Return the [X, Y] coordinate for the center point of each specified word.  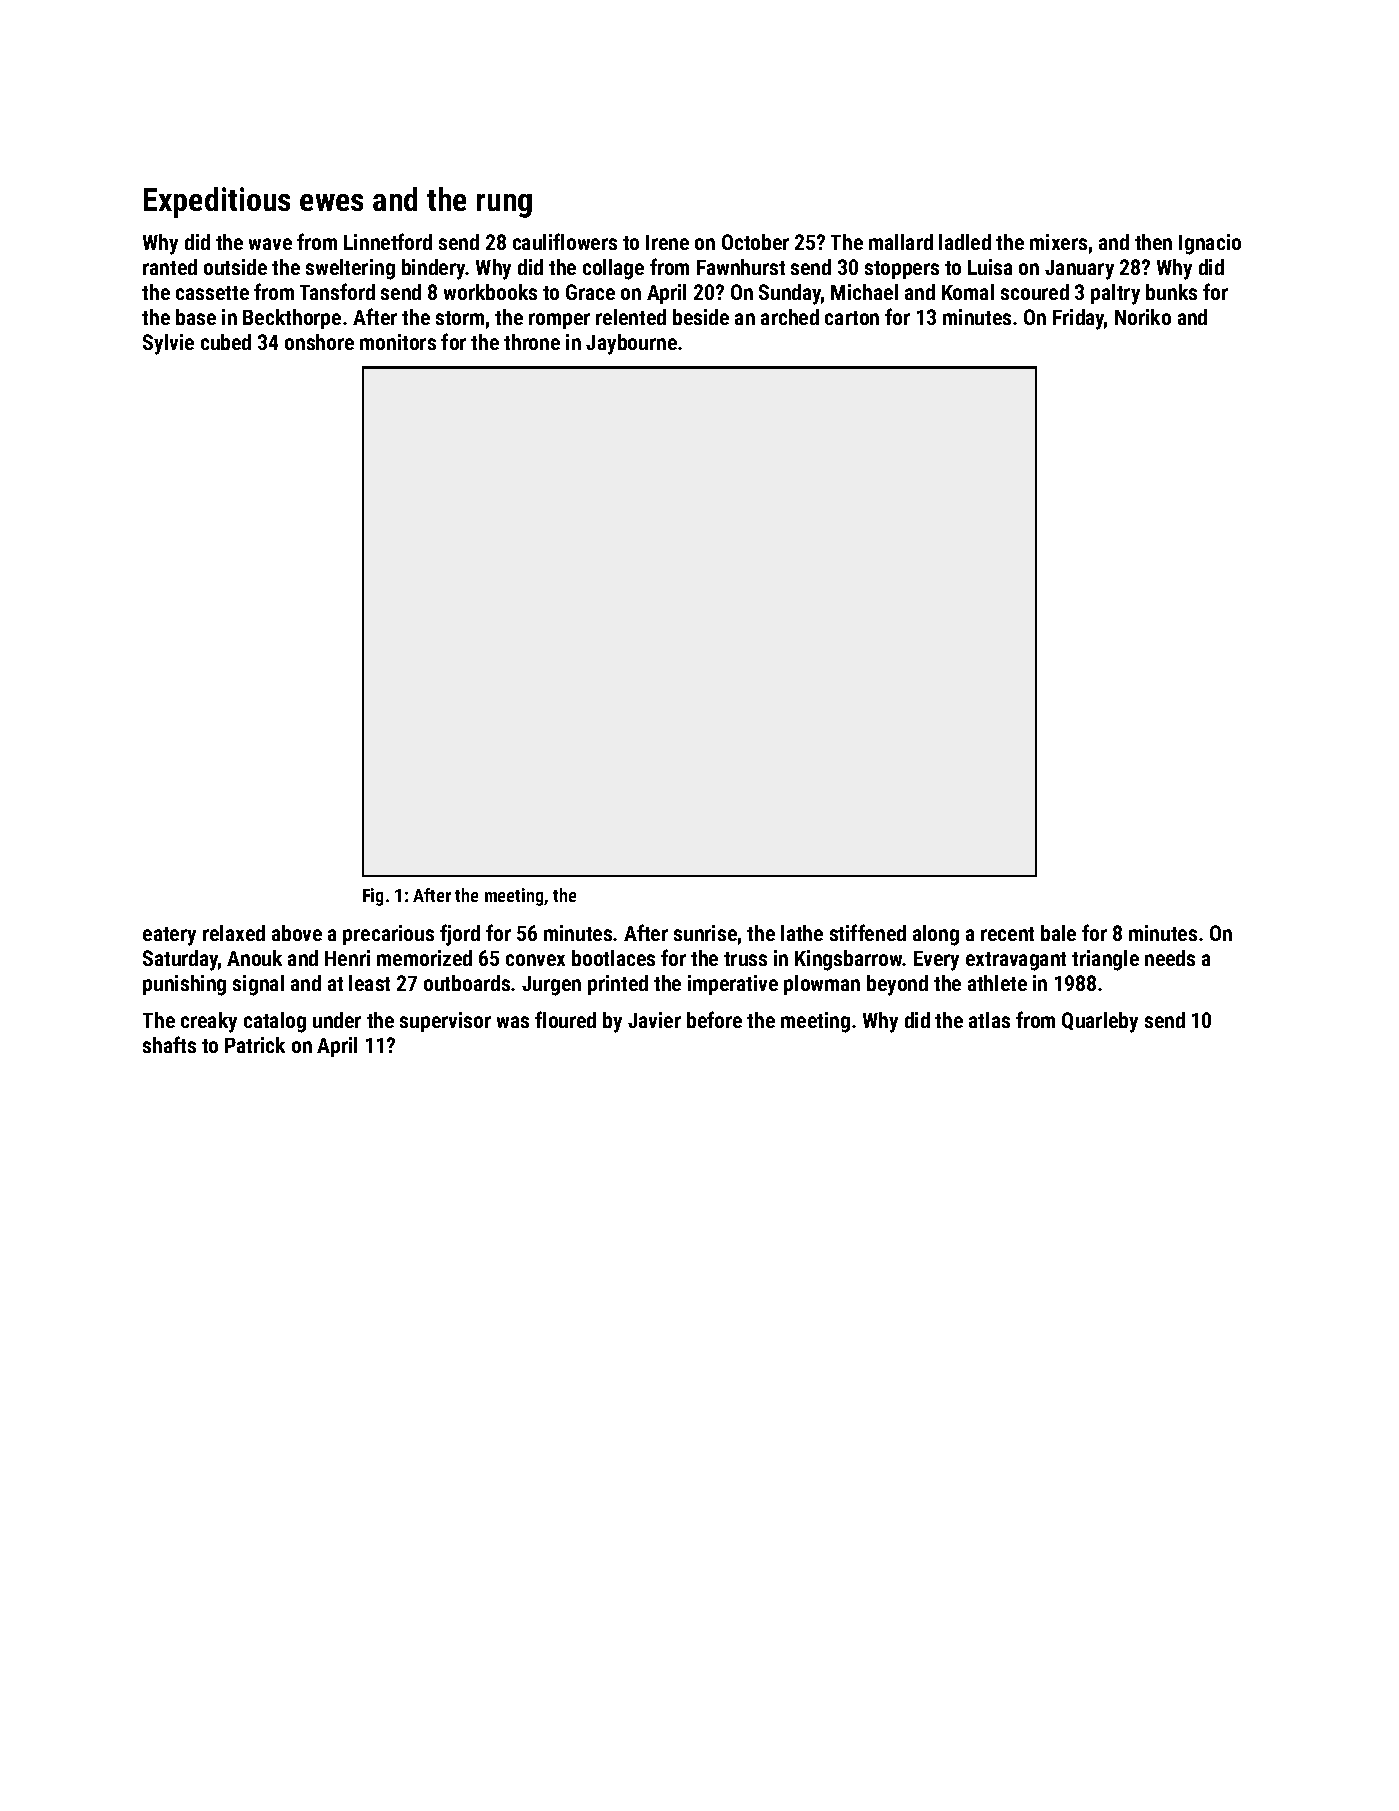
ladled [965, 242]
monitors [398, 342]
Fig [373, 897]
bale [1058, 933]
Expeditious [217, 202]
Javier [654, 1020]
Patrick [255, 1045]
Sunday [790, 294]
